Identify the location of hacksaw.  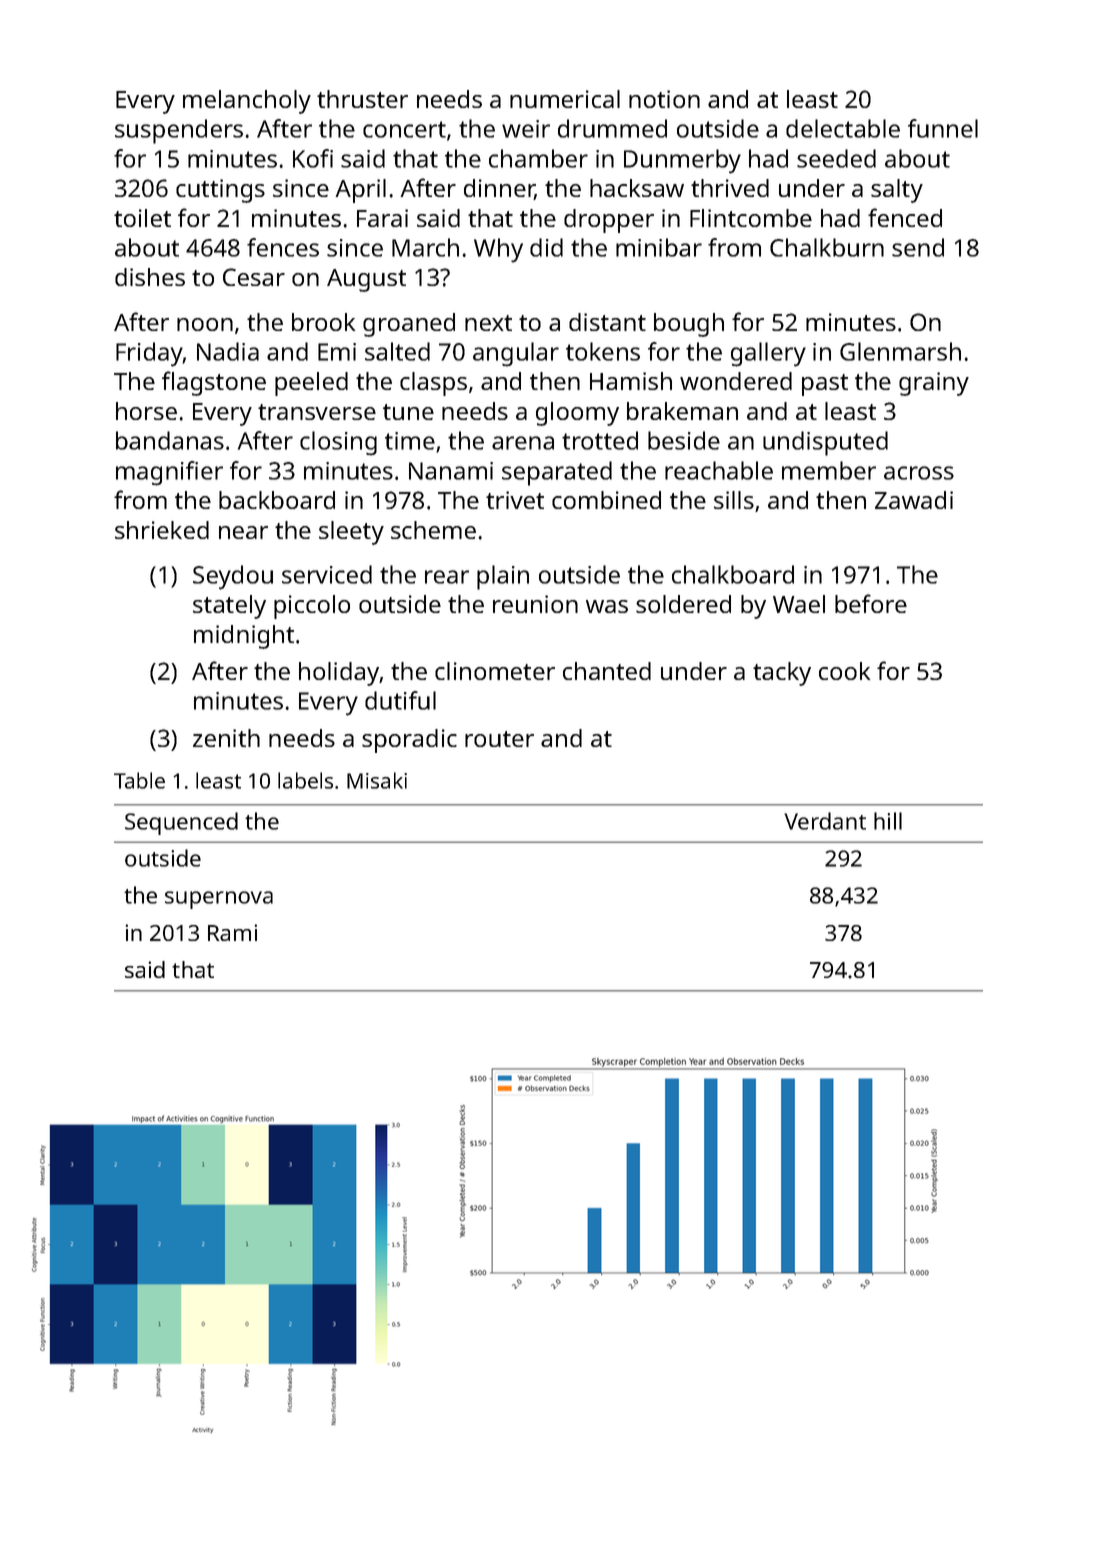
(637, 188).
